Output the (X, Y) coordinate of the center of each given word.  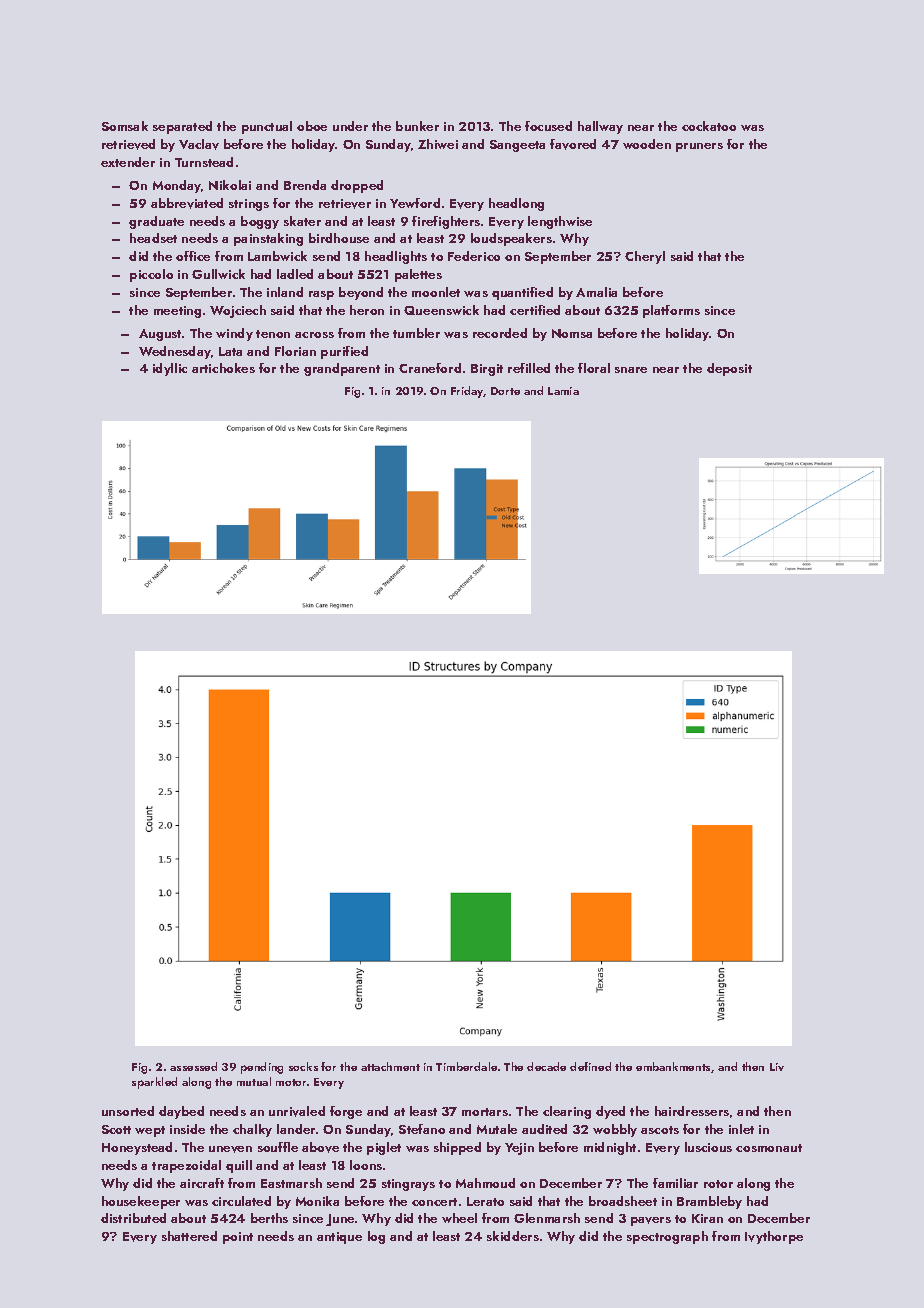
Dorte (505, 391)
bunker (417, 126)
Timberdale (466, 1066)
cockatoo (709, 126)
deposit (729, 369)
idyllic (170, 369)
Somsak (125, 126)
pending (262, 1068)
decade (546, 1066)
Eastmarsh (291, 1183)
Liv (777, 1067)
